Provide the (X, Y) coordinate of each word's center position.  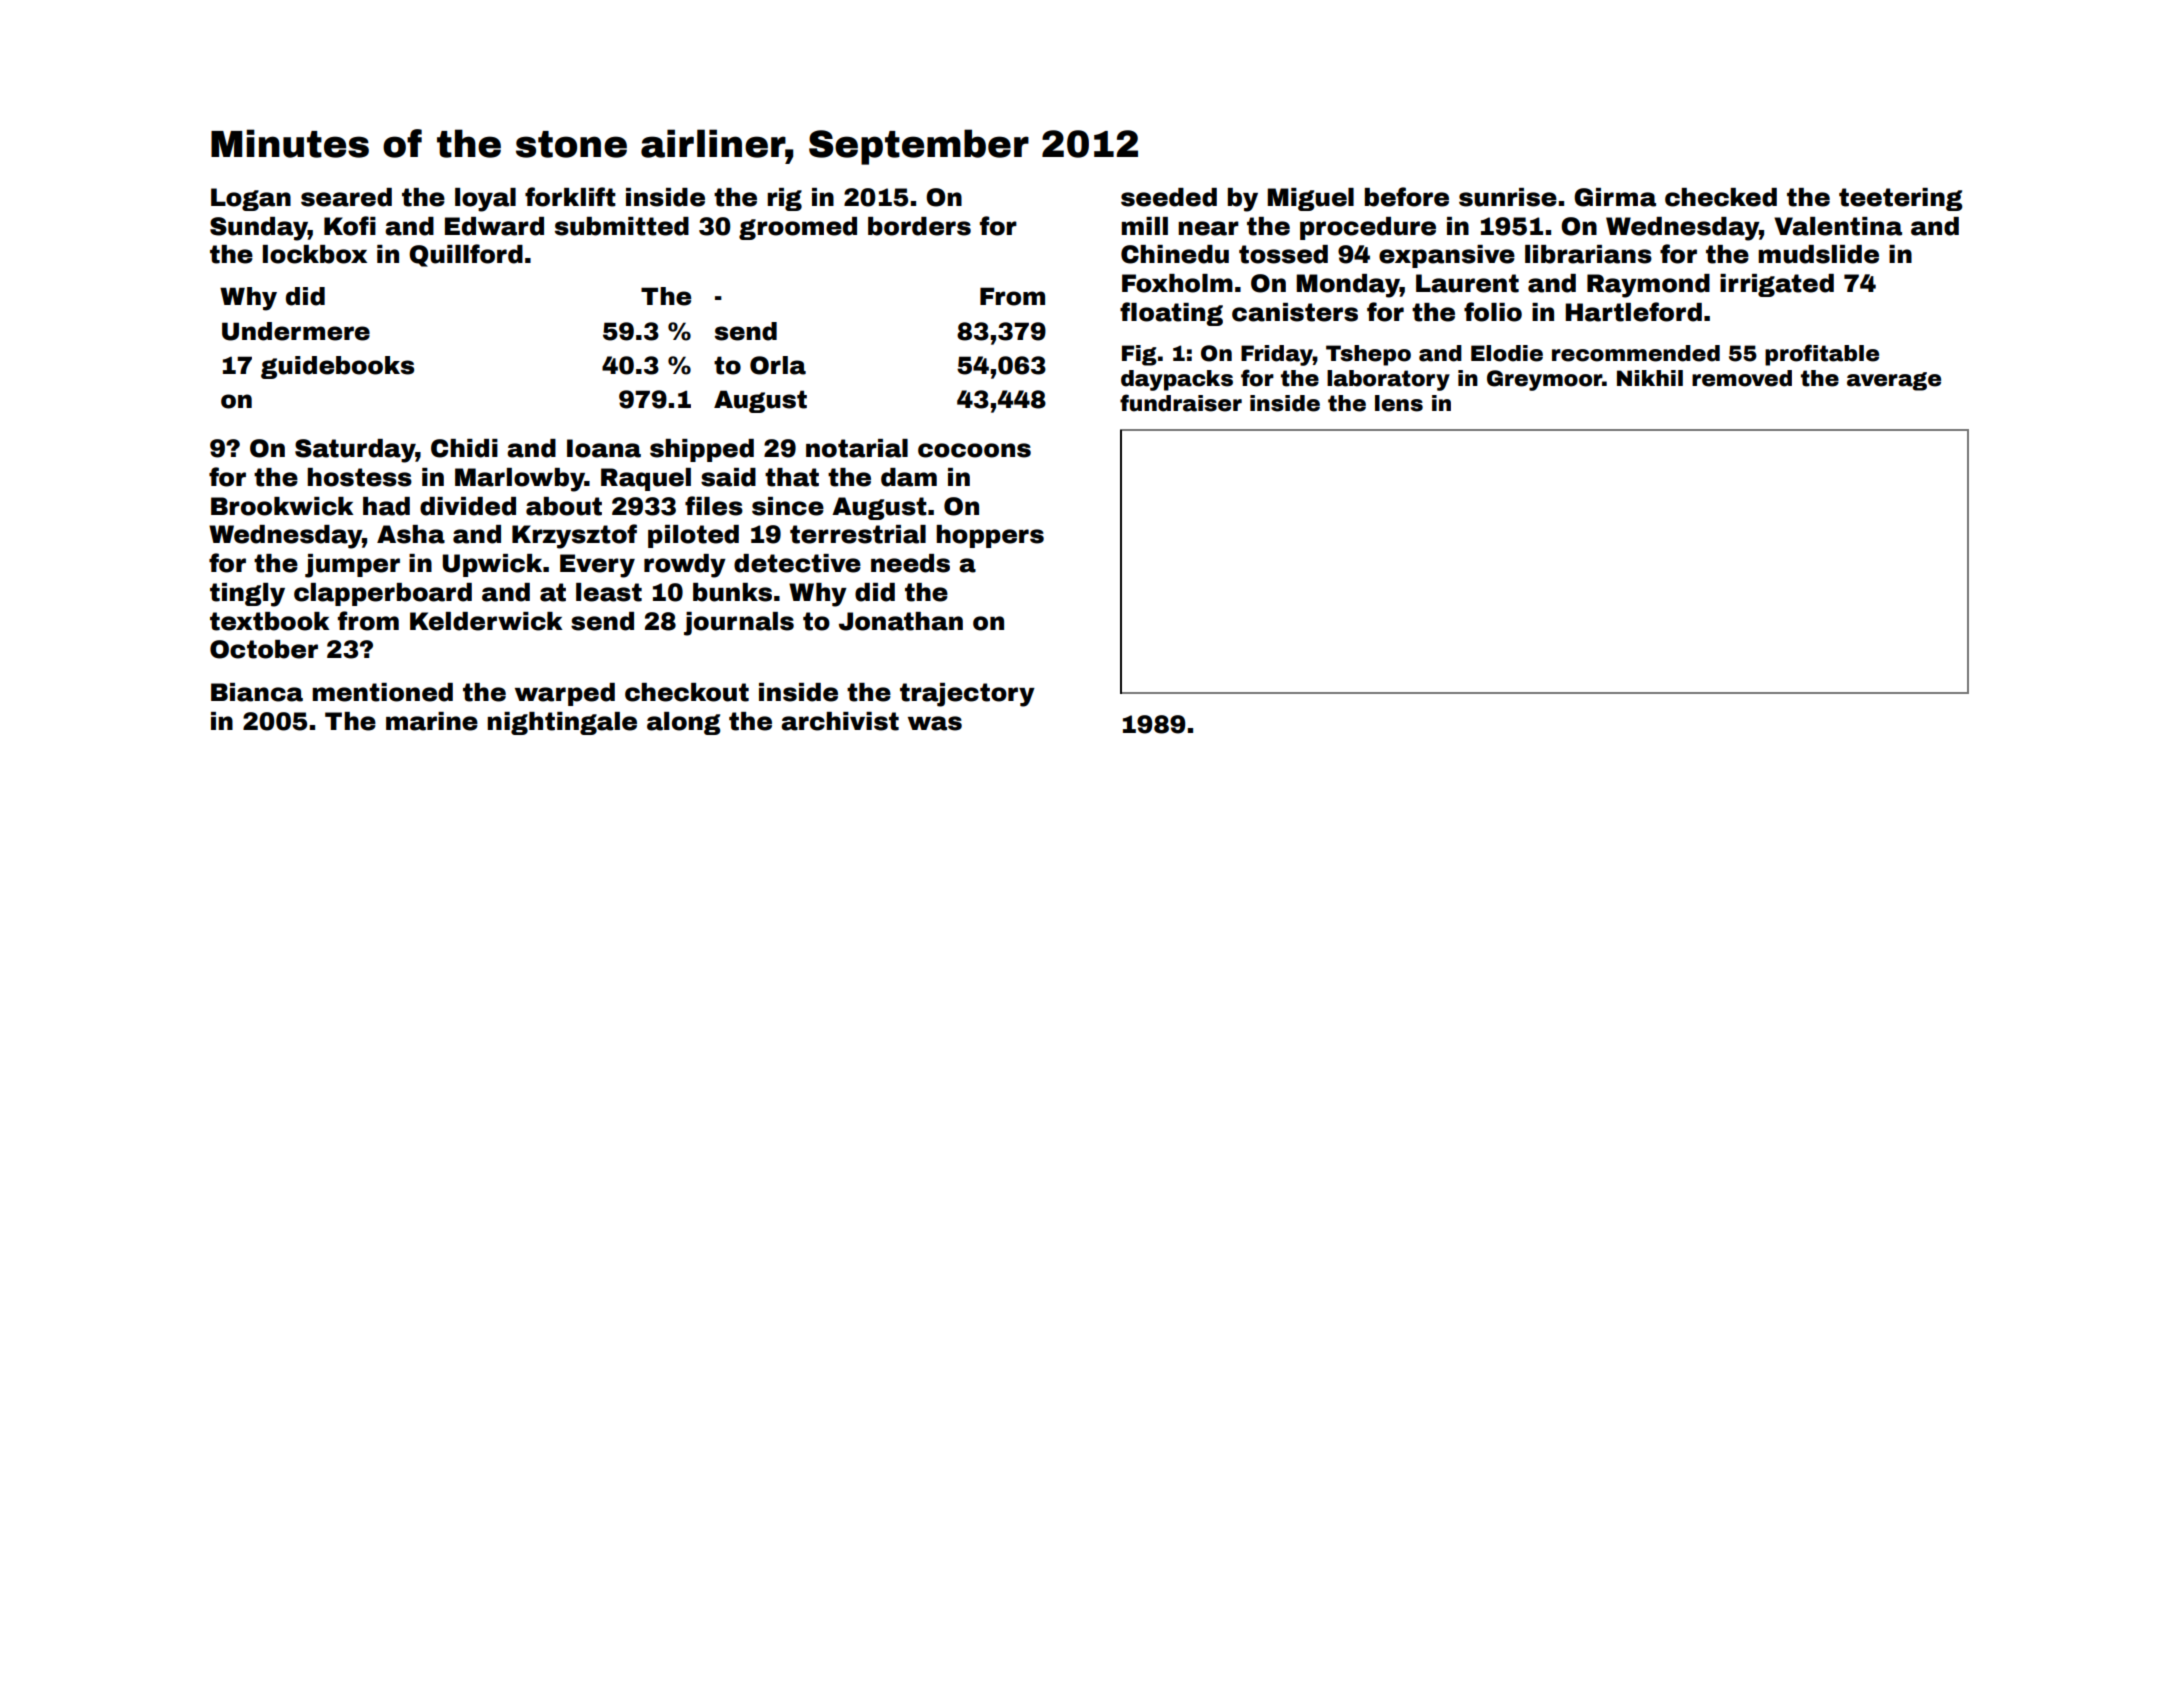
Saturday (355, 451)
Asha (411, 534)
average (1894, 381)
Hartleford (1633, 312)
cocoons (974, 450)
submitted (622, 226)
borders (919, 226)
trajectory (967, 695)
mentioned (382, 692)
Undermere (296, 331)
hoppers (990, 536)
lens (1399, 403)
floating (1171, 314)
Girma (1615, 197)
